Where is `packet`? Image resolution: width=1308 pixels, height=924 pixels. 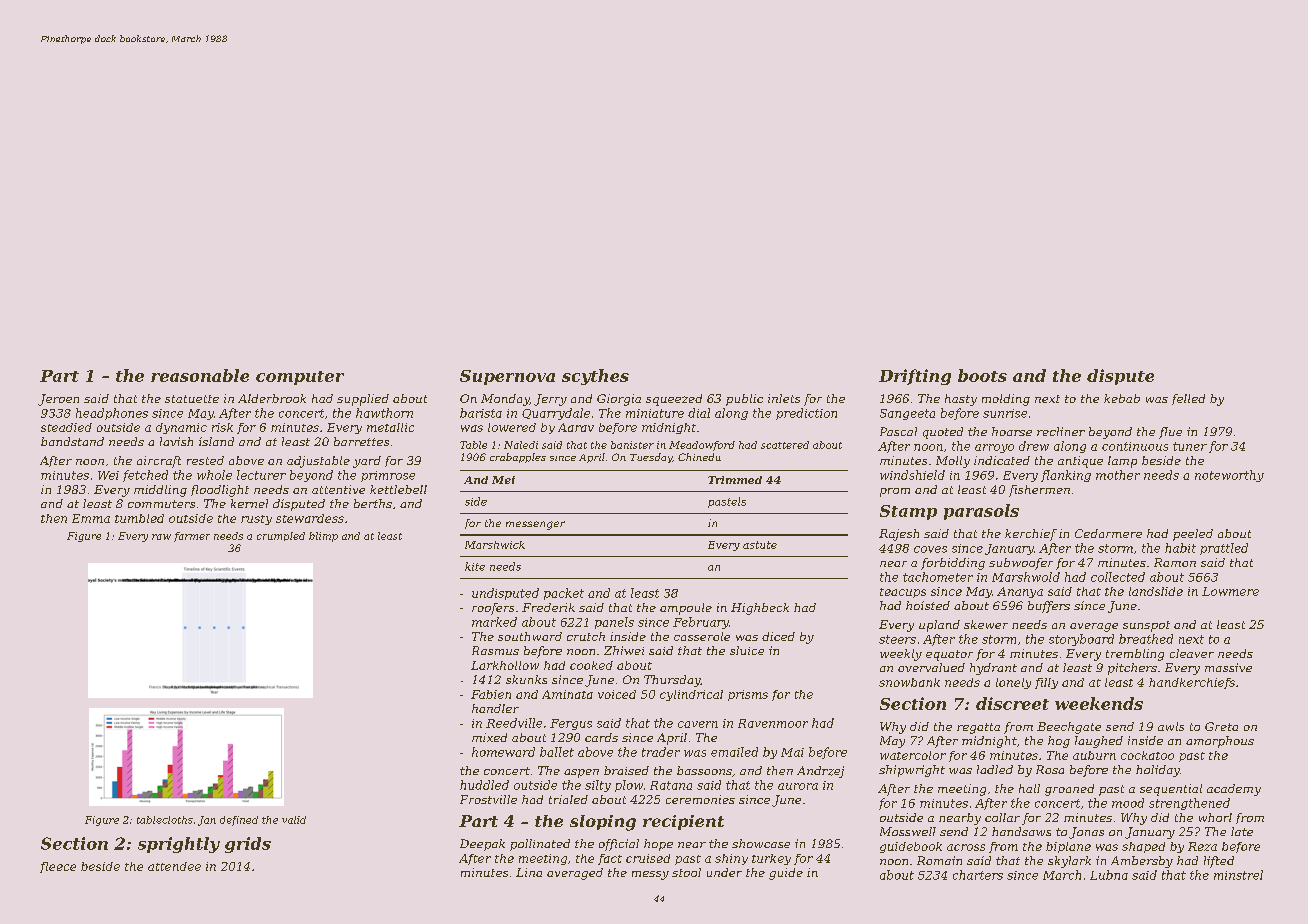 packet is located at coordinates (564, 594).
